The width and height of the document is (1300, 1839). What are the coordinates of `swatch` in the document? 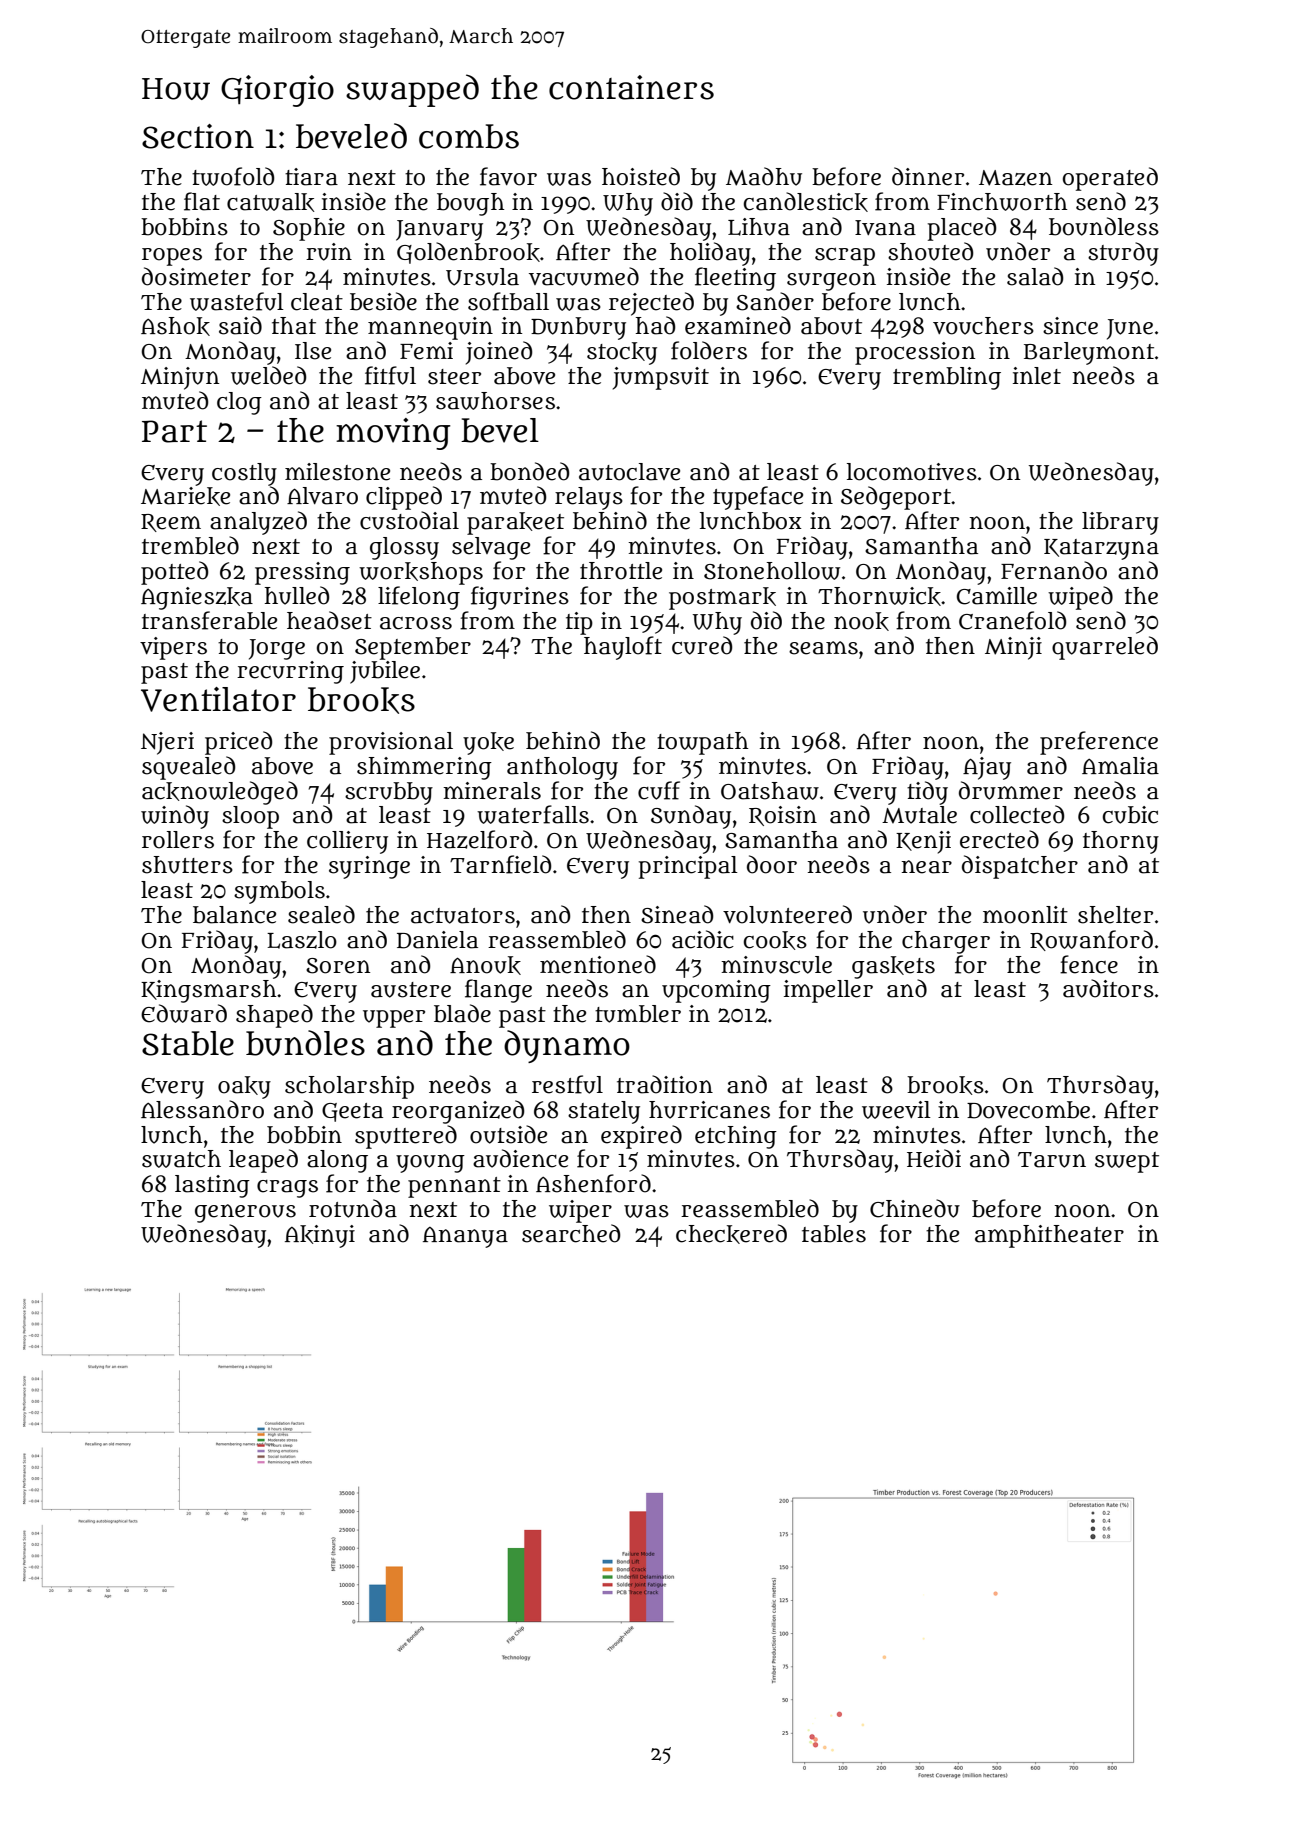 It's located at (181, 1159).
